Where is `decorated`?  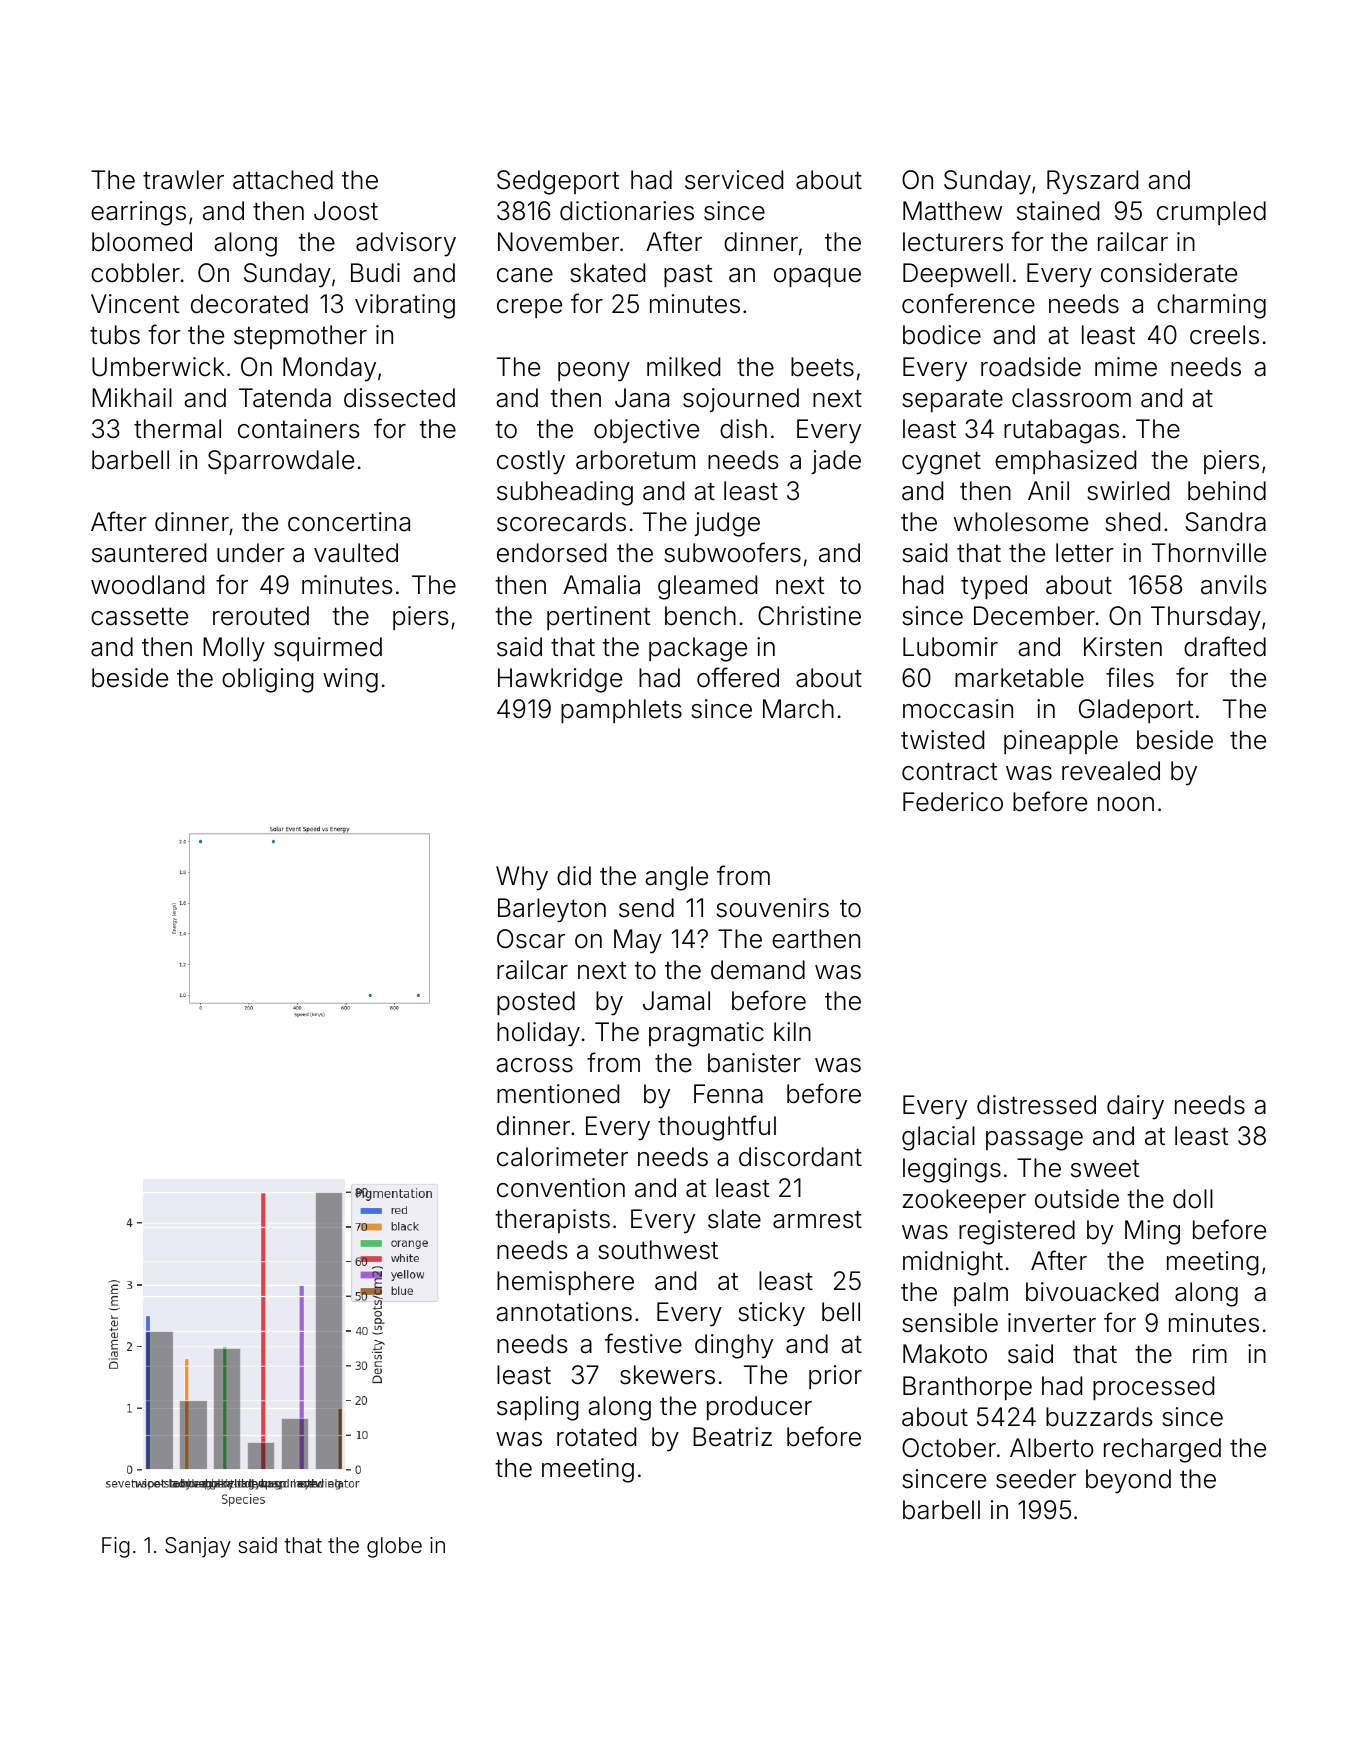 decorated is located at coordinates (249, 304).
